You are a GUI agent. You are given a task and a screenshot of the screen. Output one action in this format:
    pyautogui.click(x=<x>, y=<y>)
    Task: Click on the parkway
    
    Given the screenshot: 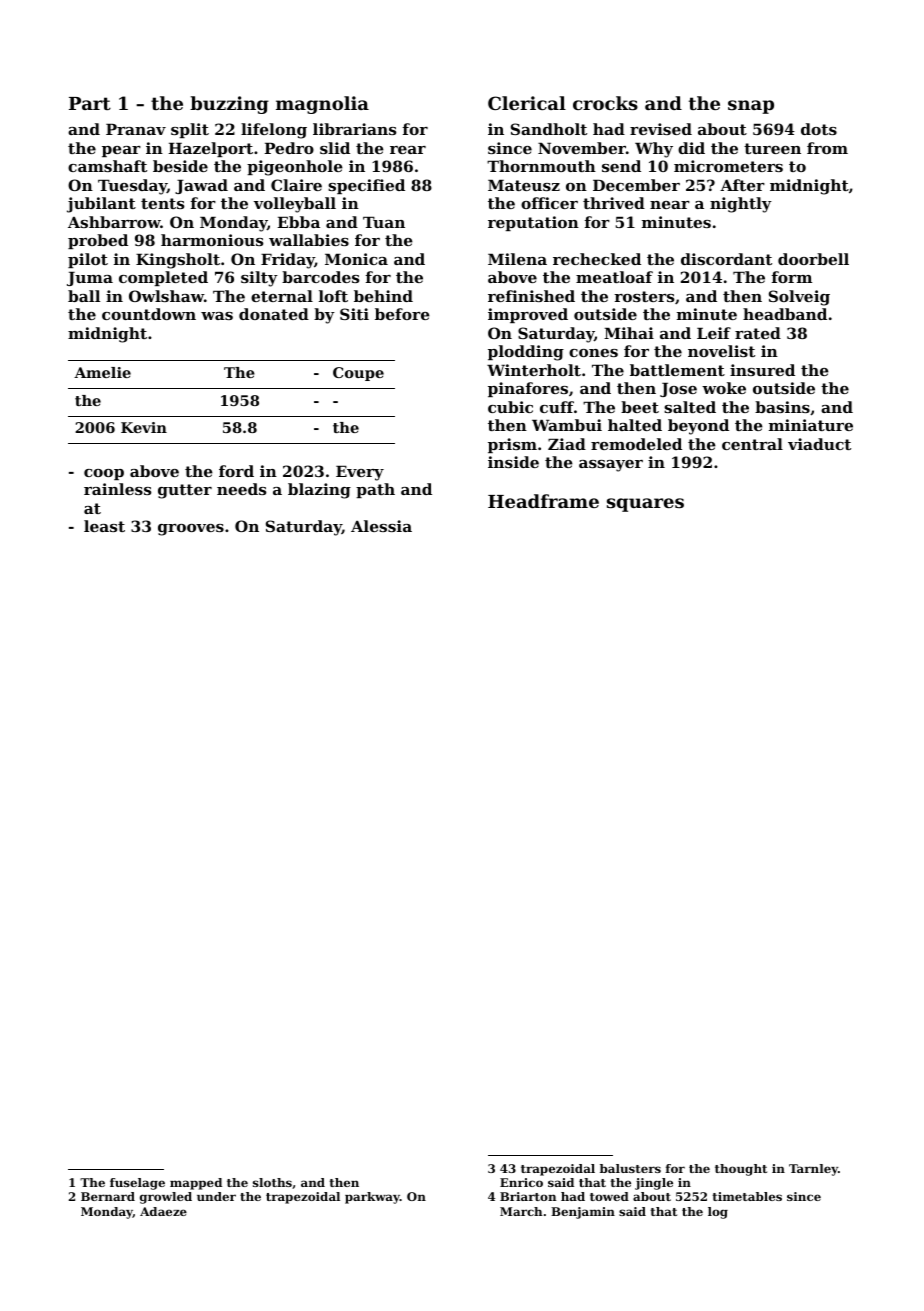 What is the action you would take?
    pyautogui.click(x=372, y=1198)
